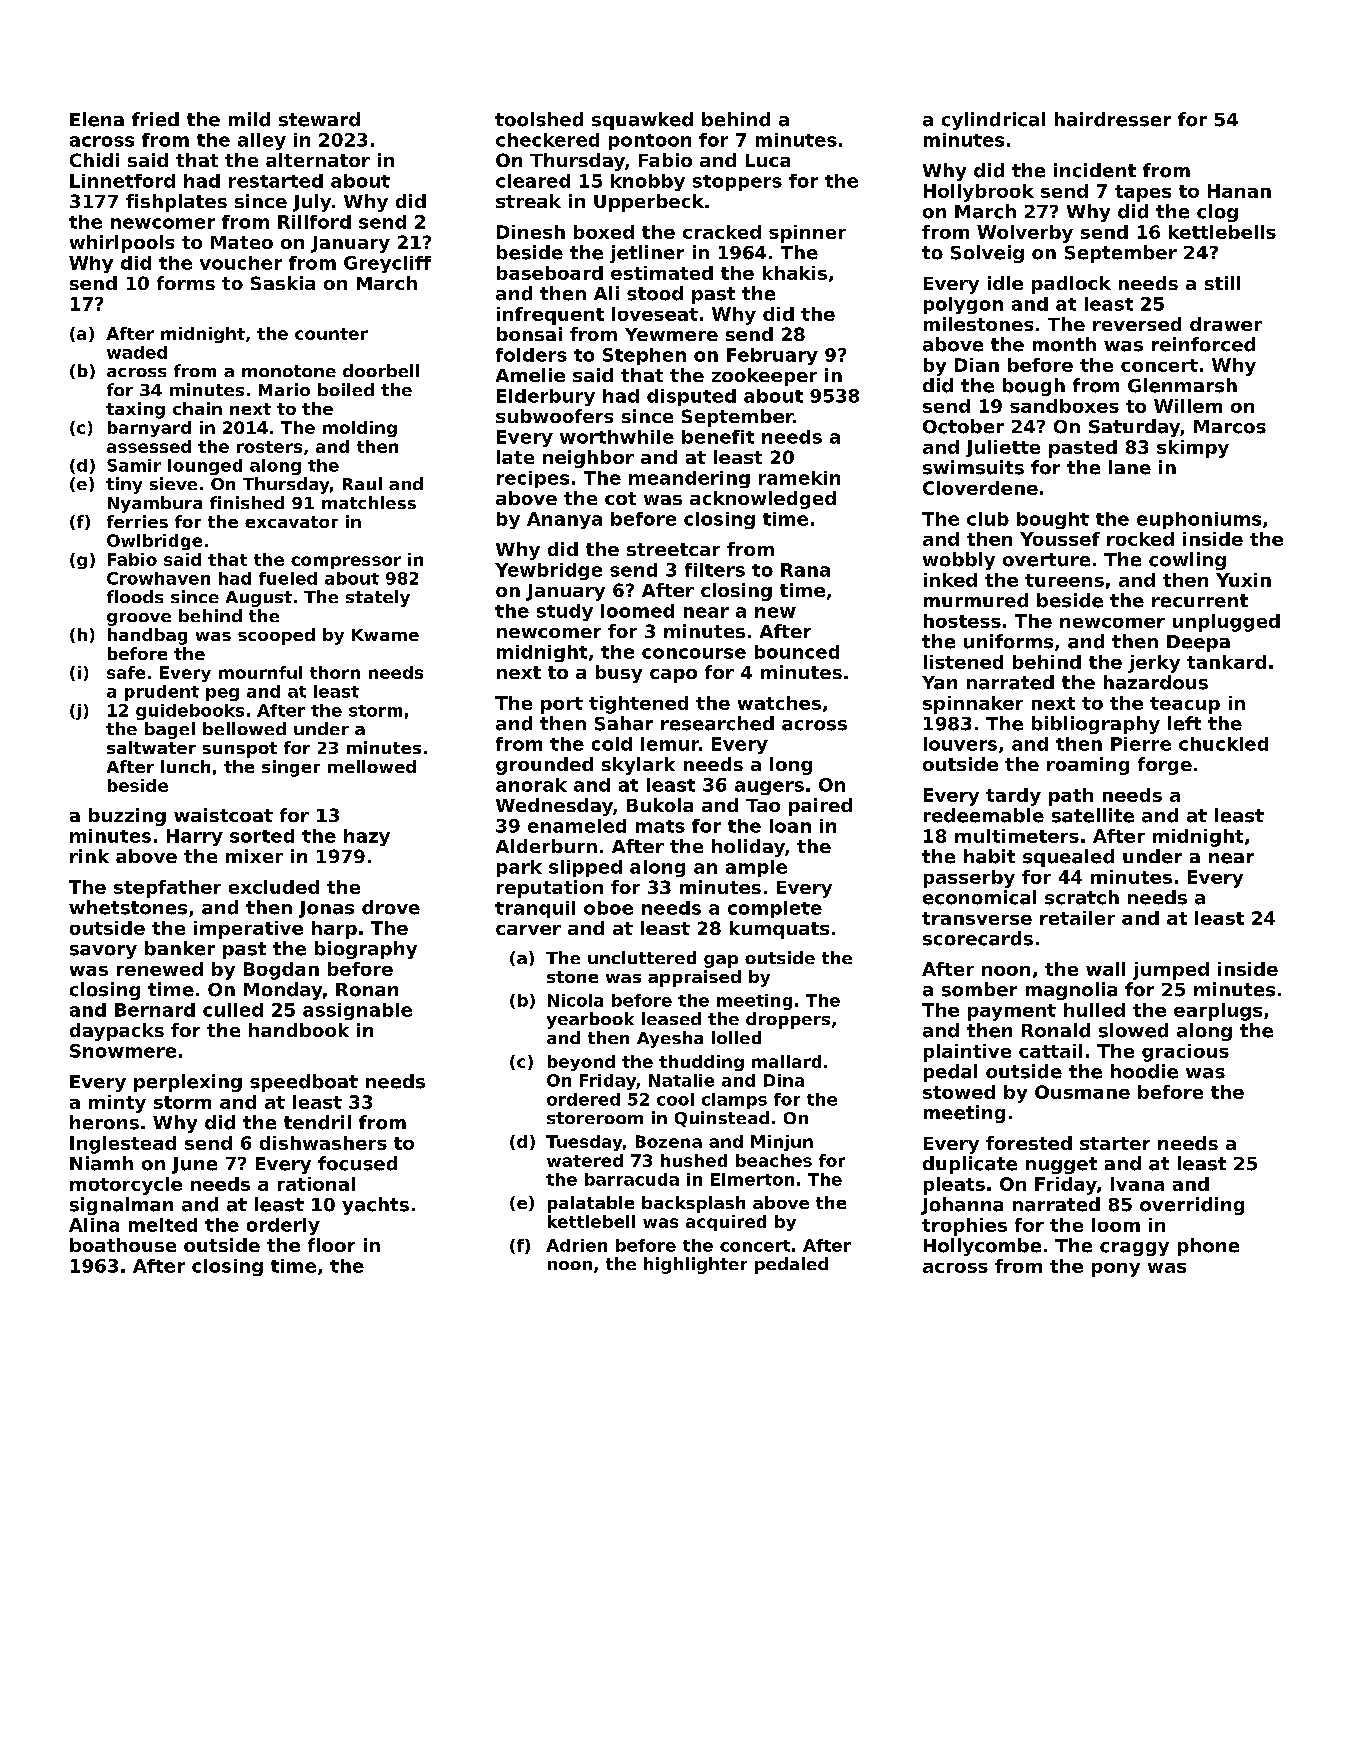 The image size is (1356, 1755). Describe the element at coordinates (1203, 344) in the screenshot. I see `reinforced` at that location.
